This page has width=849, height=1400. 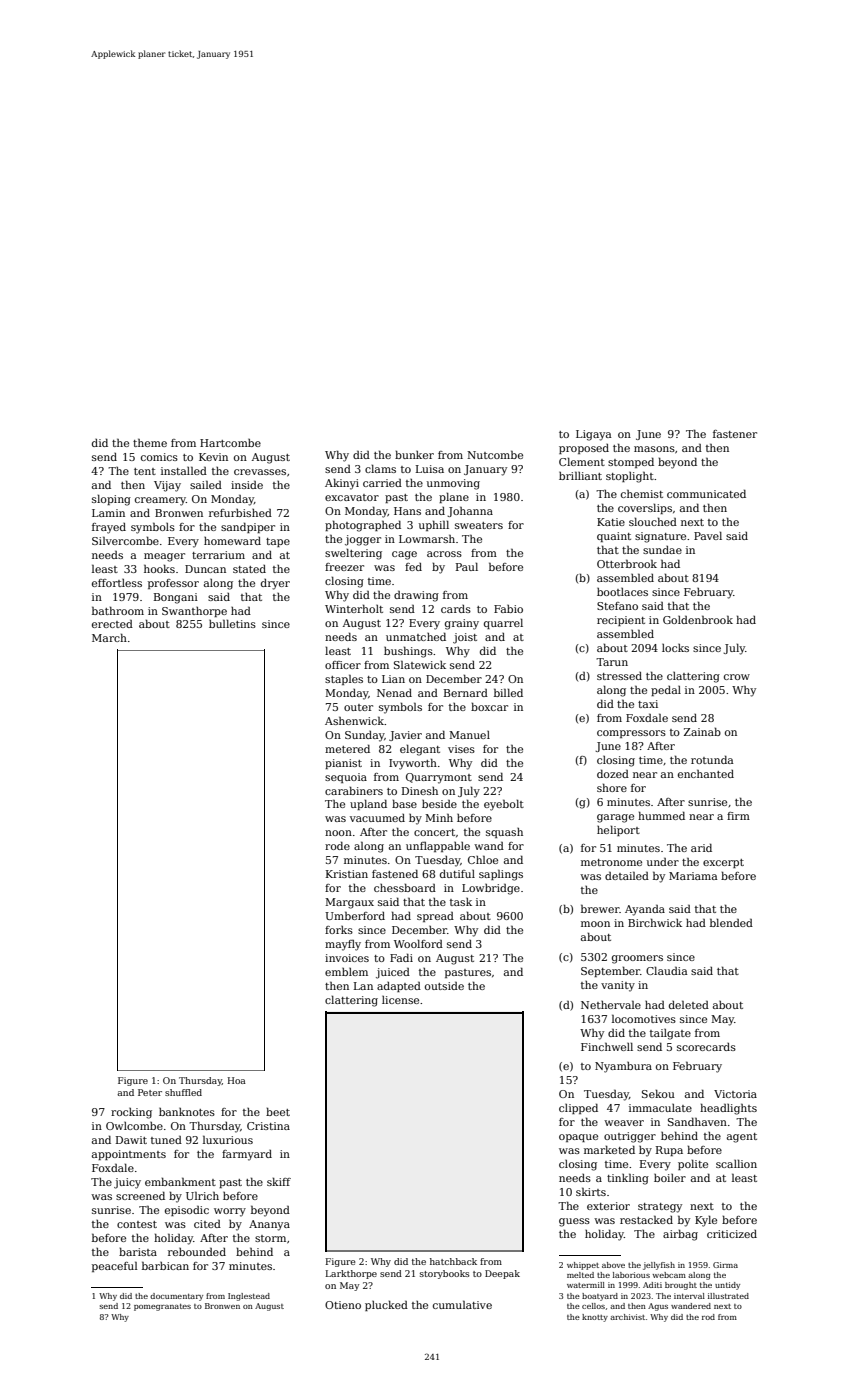 What do you see at coordinates (712, 759) in the page?
I see `rotunda` at bounding box center [712, 759].
